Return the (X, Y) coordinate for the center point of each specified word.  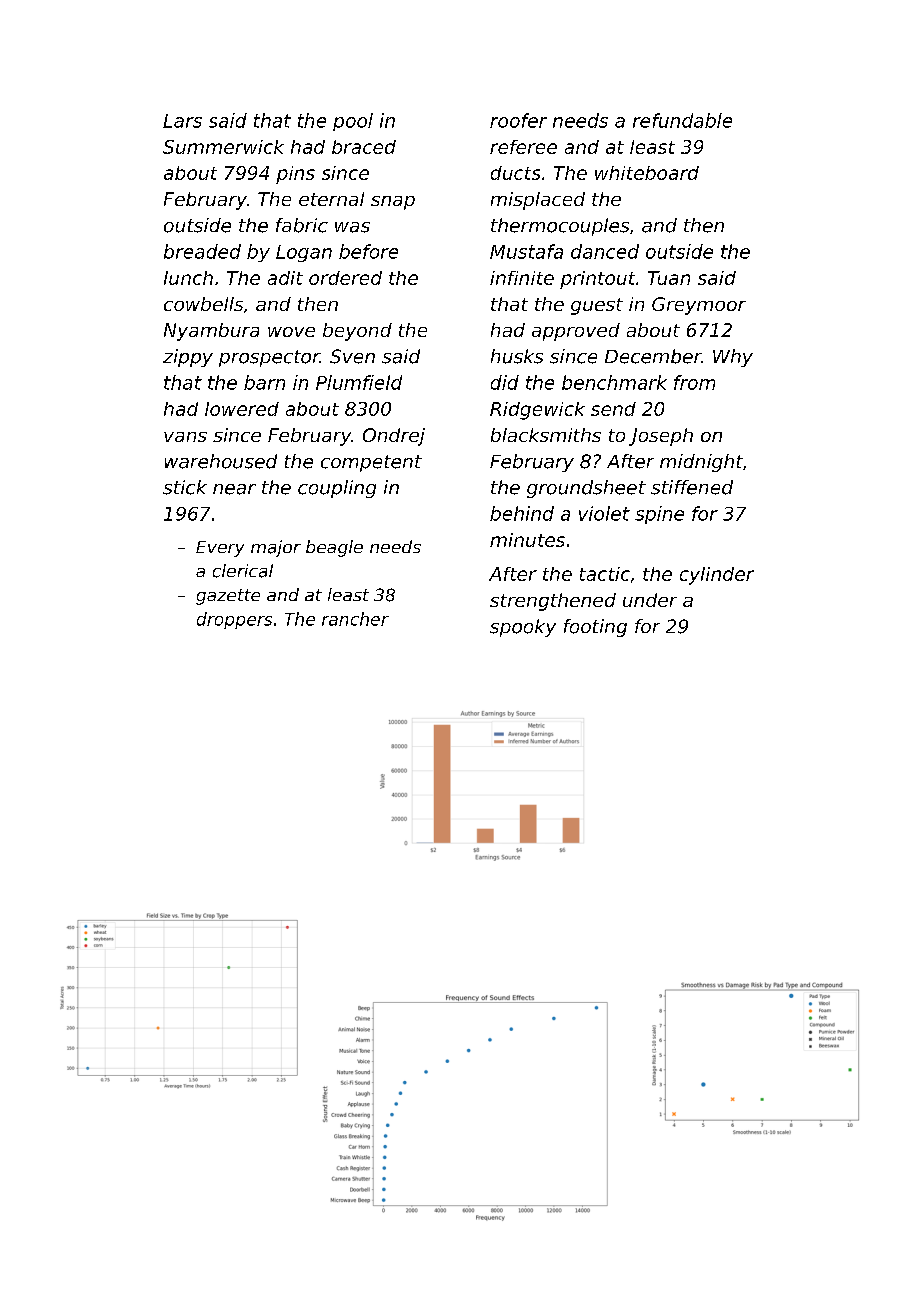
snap (393, 203)
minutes (527, 540)
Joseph (661, 437)
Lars (182, 121)
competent (371, 463)
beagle (334, 548)
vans (185, 437)
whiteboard (647, 173)
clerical (243, 571)
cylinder (717, 576)
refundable (682, 120)
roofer (518, 120)
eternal (331, 199)
